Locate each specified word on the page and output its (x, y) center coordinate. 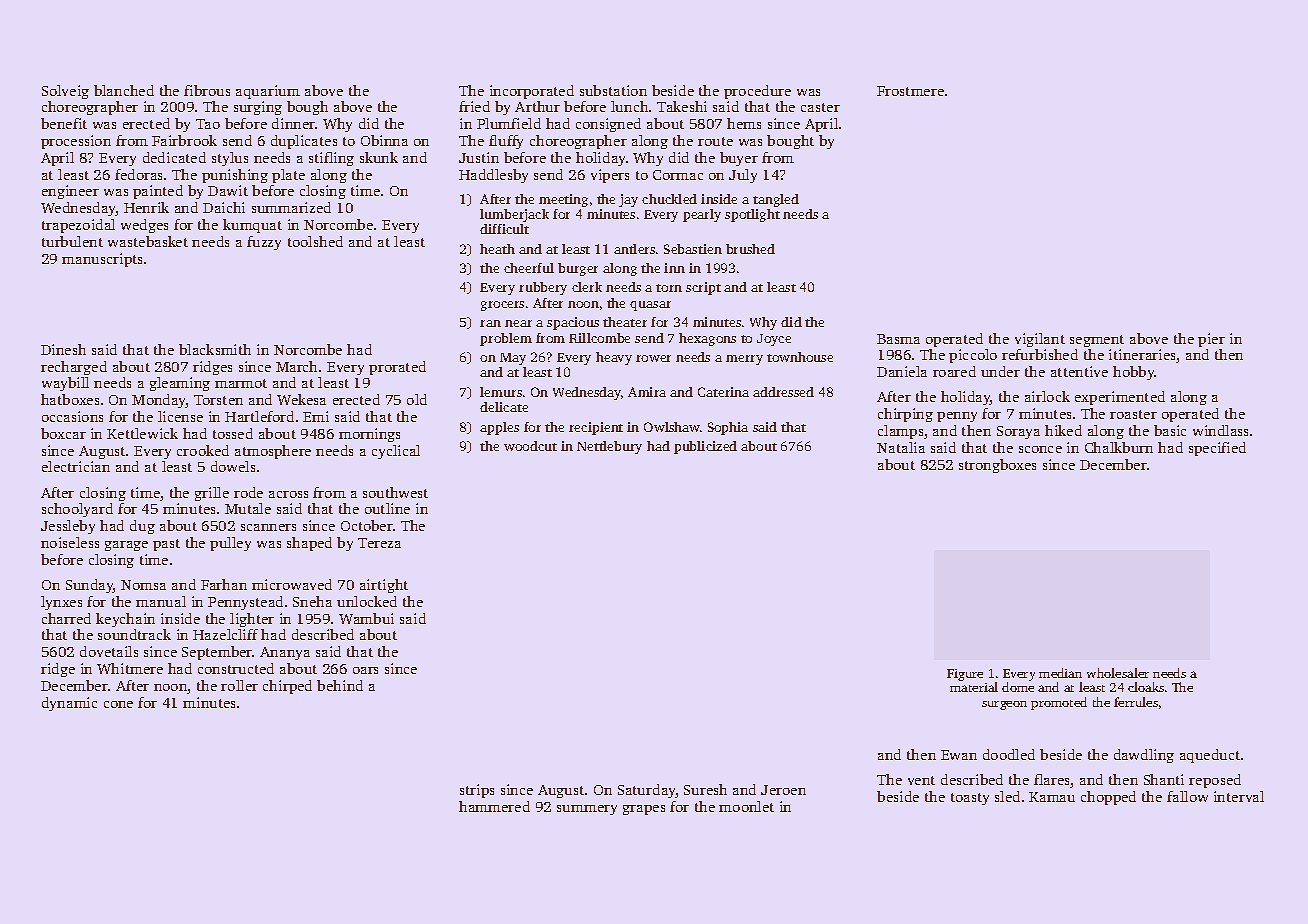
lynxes (61, 603)
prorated (397, 368)
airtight (384, 586)
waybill (65, 384)
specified (1217, 449)
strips (477, 791)
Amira (647, 392)
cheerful (529, 268)
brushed (750, 249)
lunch (629, 106)
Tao (208, 124)
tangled (776, 200)
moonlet (746, 806)
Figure (965, 675)
